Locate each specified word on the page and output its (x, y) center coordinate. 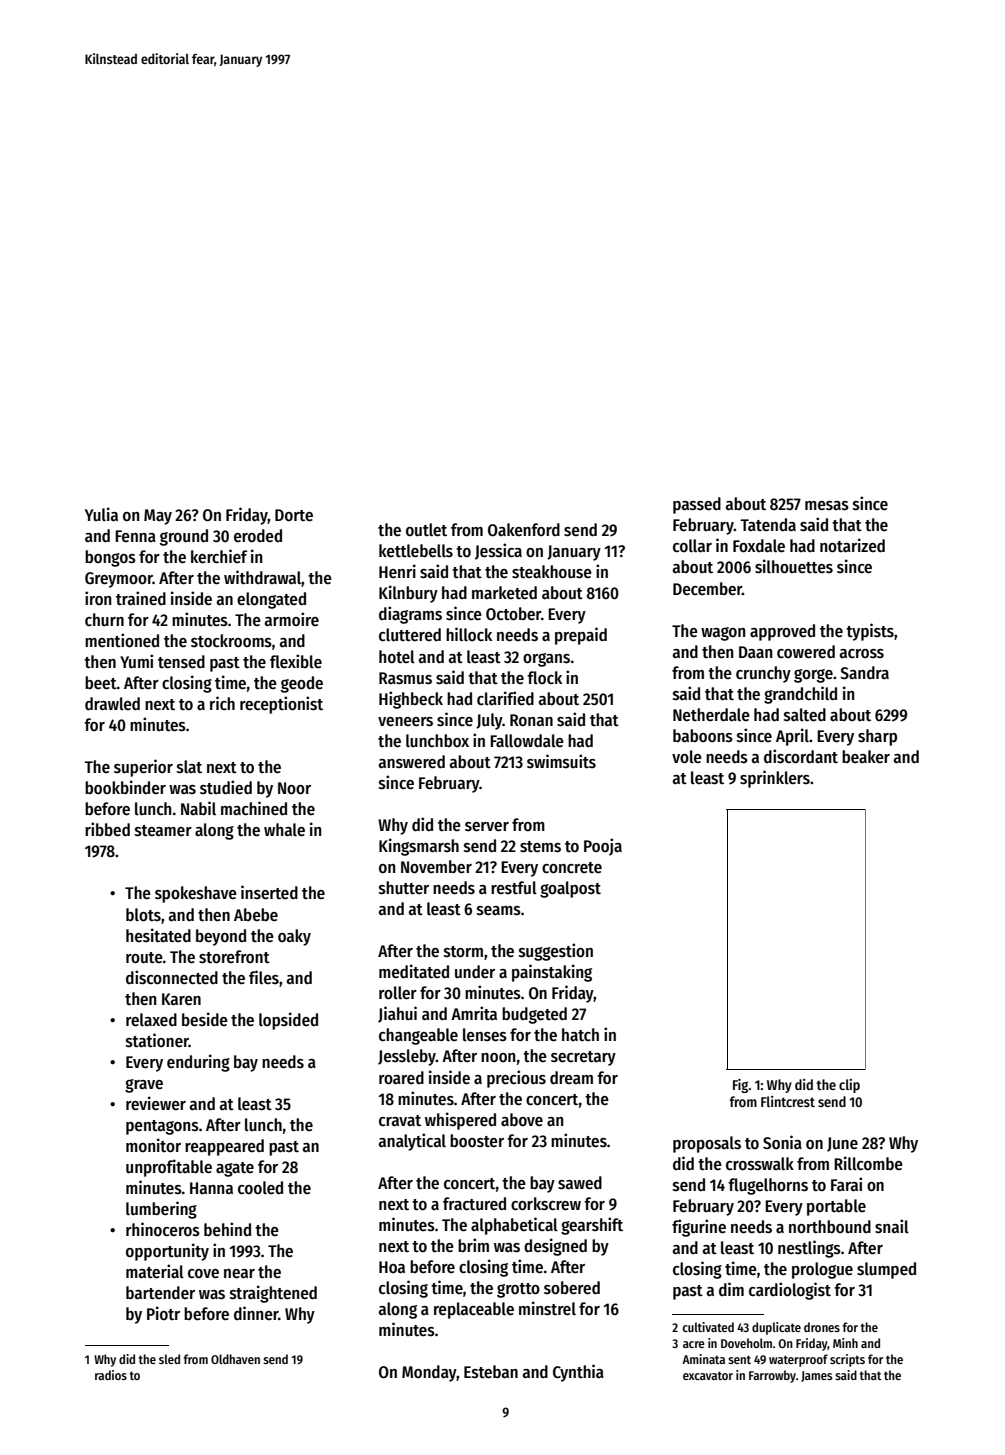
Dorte (294, 515)
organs (546, 660)
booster (477, 1141)
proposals (707, 1144)
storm (463, 952)
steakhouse (552, 572)
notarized (852, 545)
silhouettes (794, 566)
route (144, 958)
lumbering (161, 1210)
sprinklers (775, 779)
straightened (273, 1294)
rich (222, 703)
